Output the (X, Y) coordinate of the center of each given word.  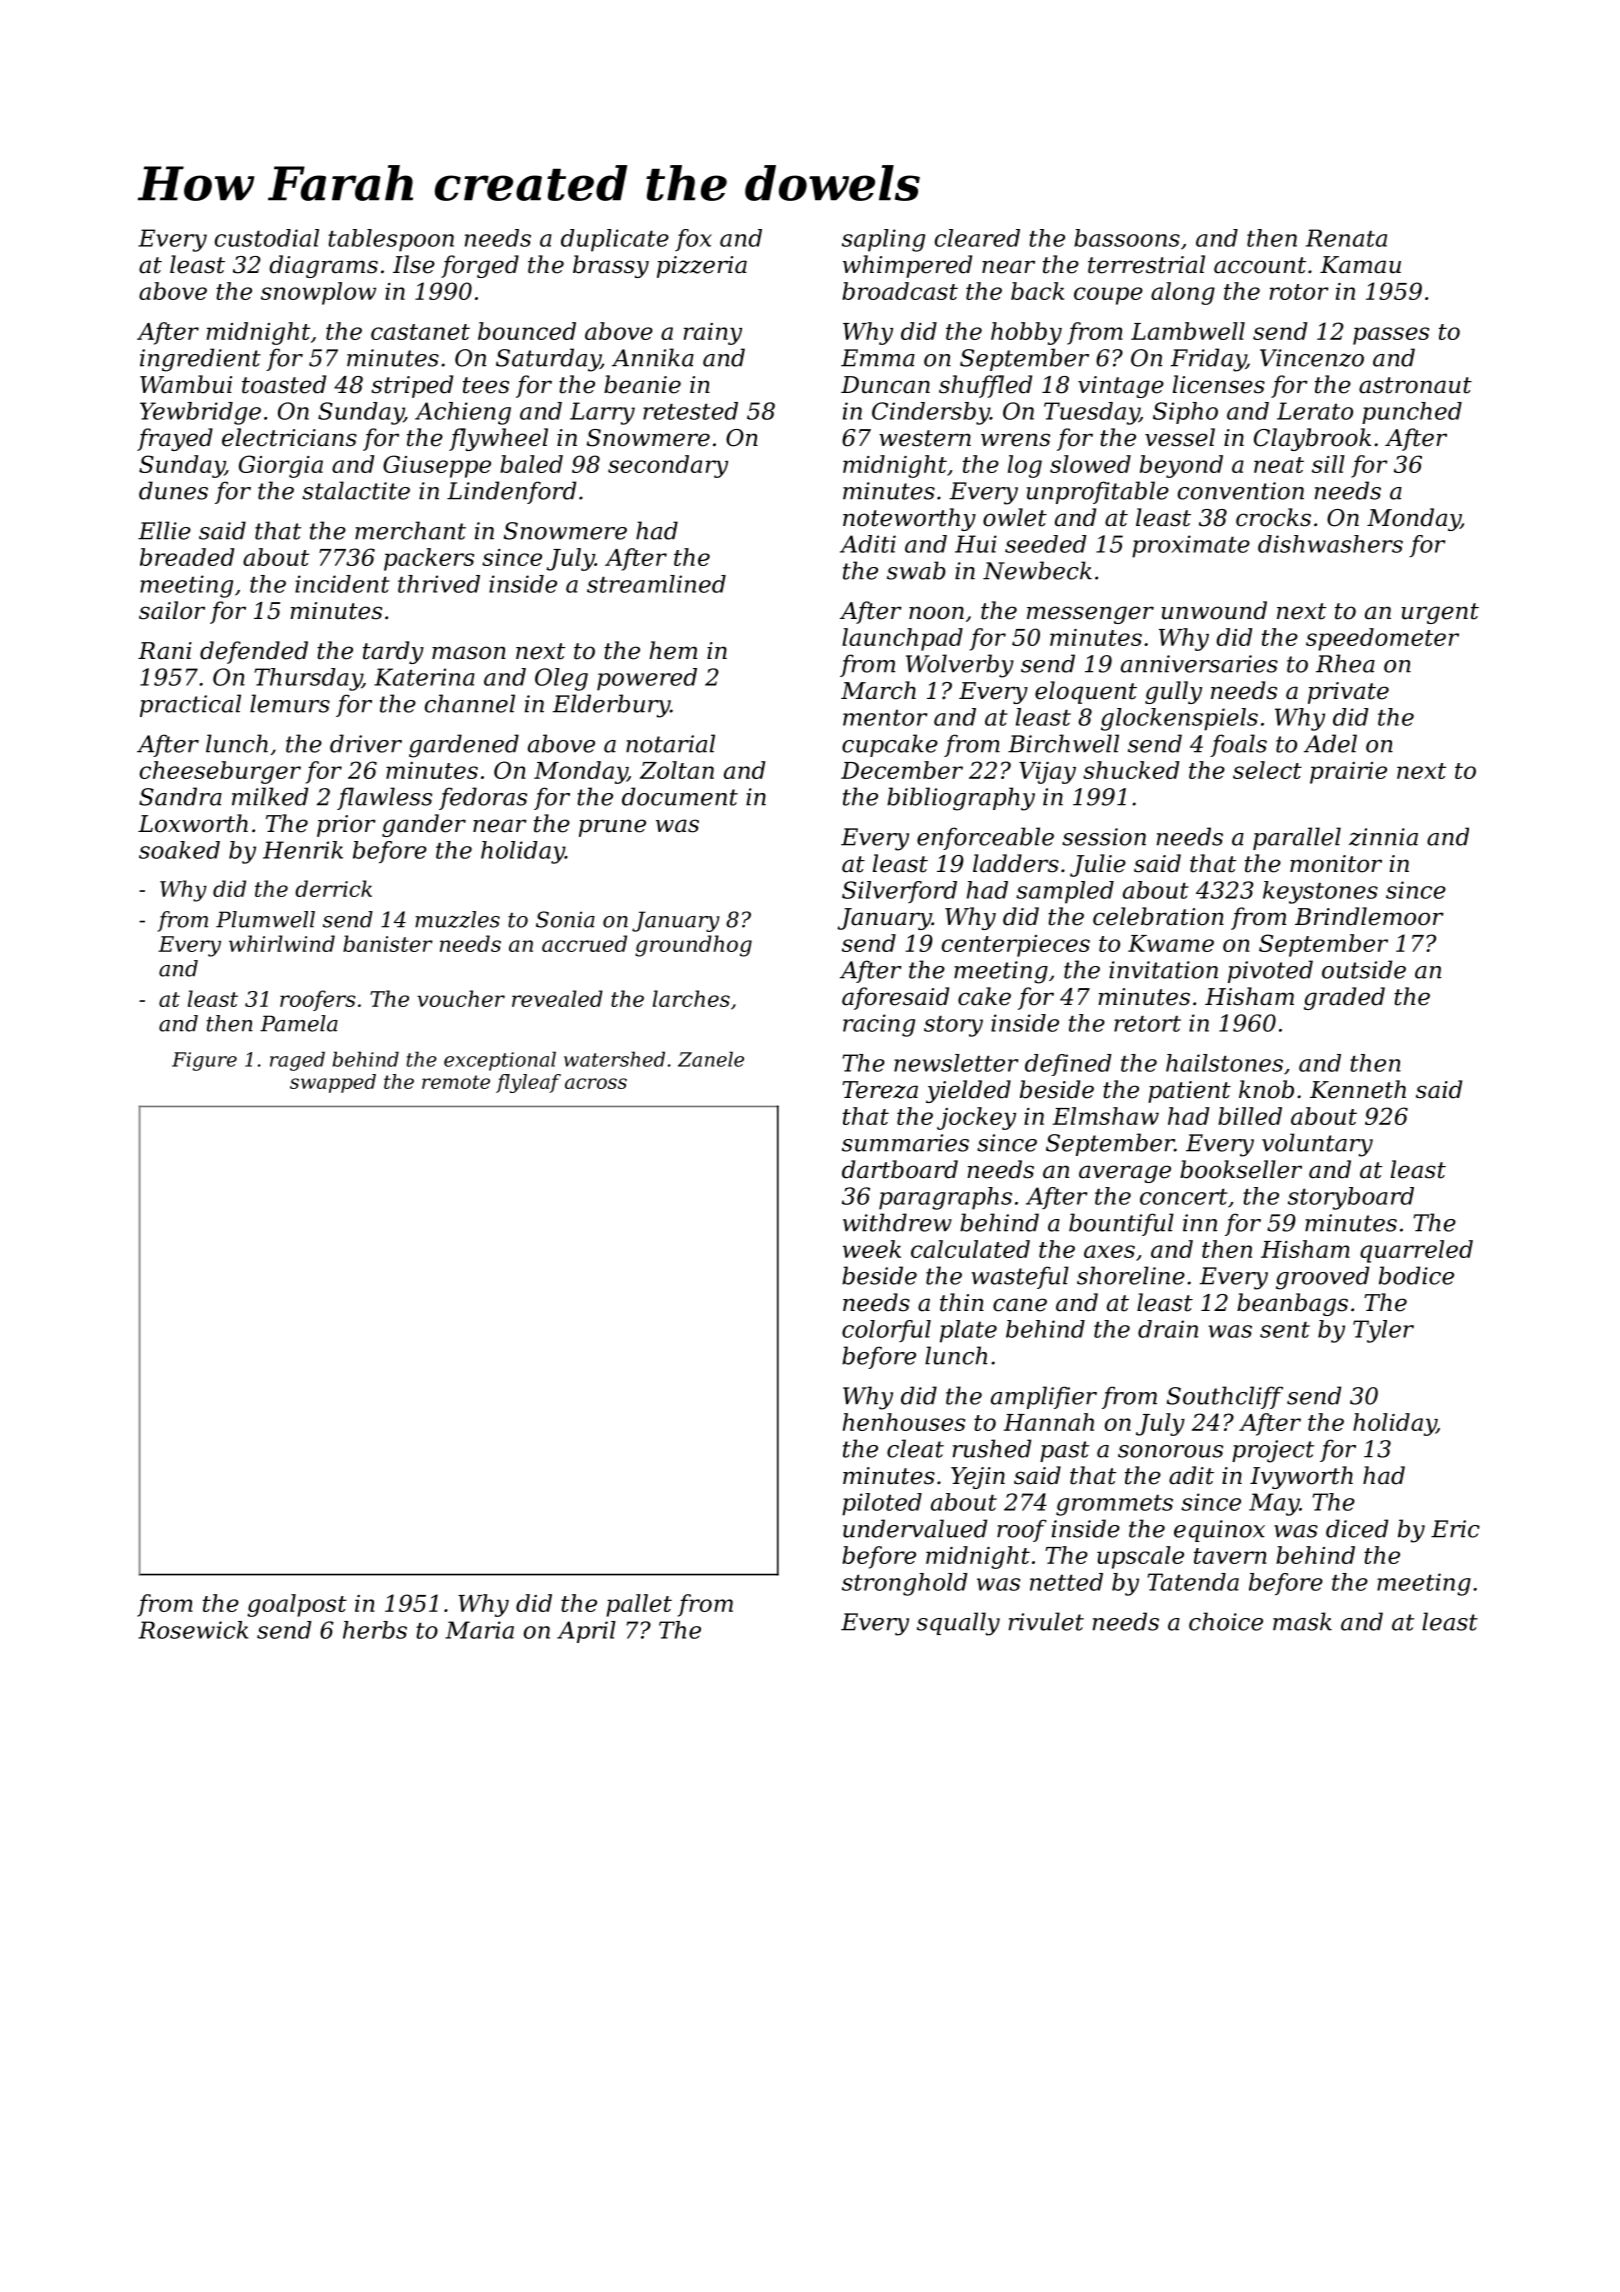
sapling (883, 240)
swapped (333, 1083)
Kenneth (1358, 1089)
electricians (289, 437)
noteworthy (909, 519)
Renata (1346, 238)
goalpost (297, 1605)
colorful (886, 1331)
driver (366, 743)
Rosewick (193, 1630)
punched (1412, 413)
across (596, 1083)
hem (673, 650)
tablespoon (391, 240)
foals (1238, 745)
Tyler (1383, 1331)
